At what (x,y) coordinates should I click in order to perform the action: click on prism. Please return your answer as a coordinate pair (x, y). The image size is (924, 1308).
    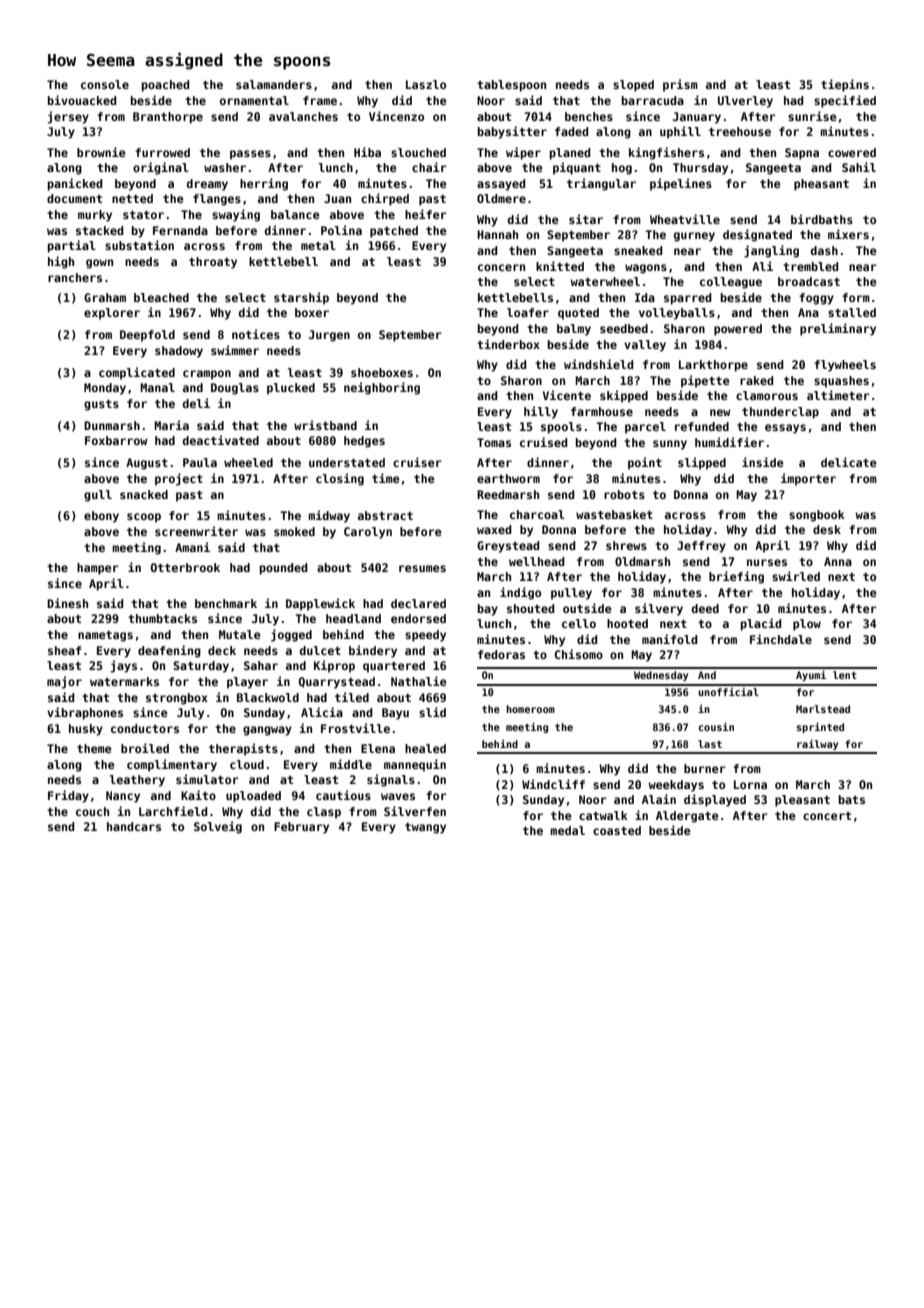
    Looking at the image, I should click on (680, 85).
